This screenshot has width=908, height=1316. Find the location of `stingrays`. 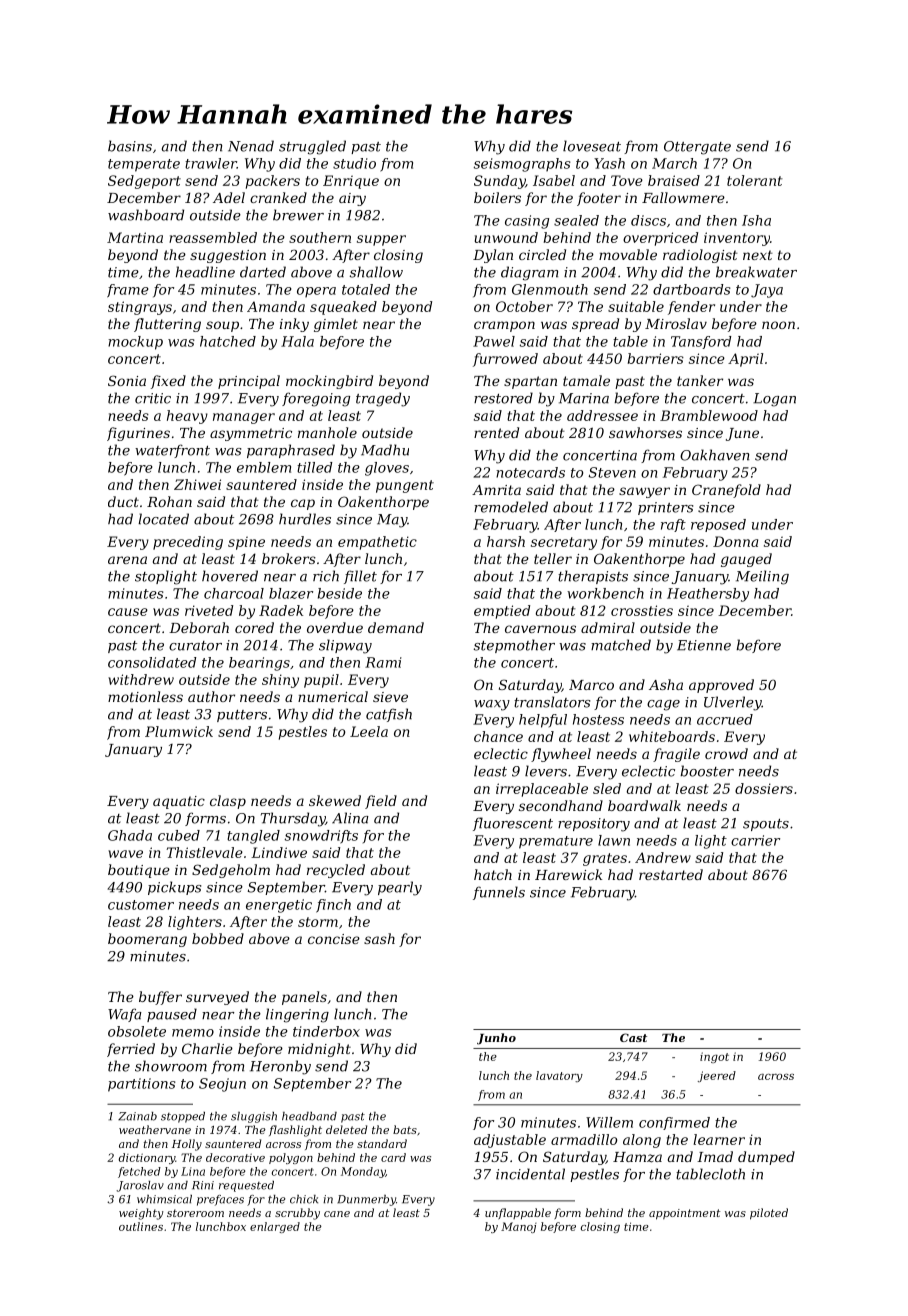

stingrays is located at coordinates (140, 308).
